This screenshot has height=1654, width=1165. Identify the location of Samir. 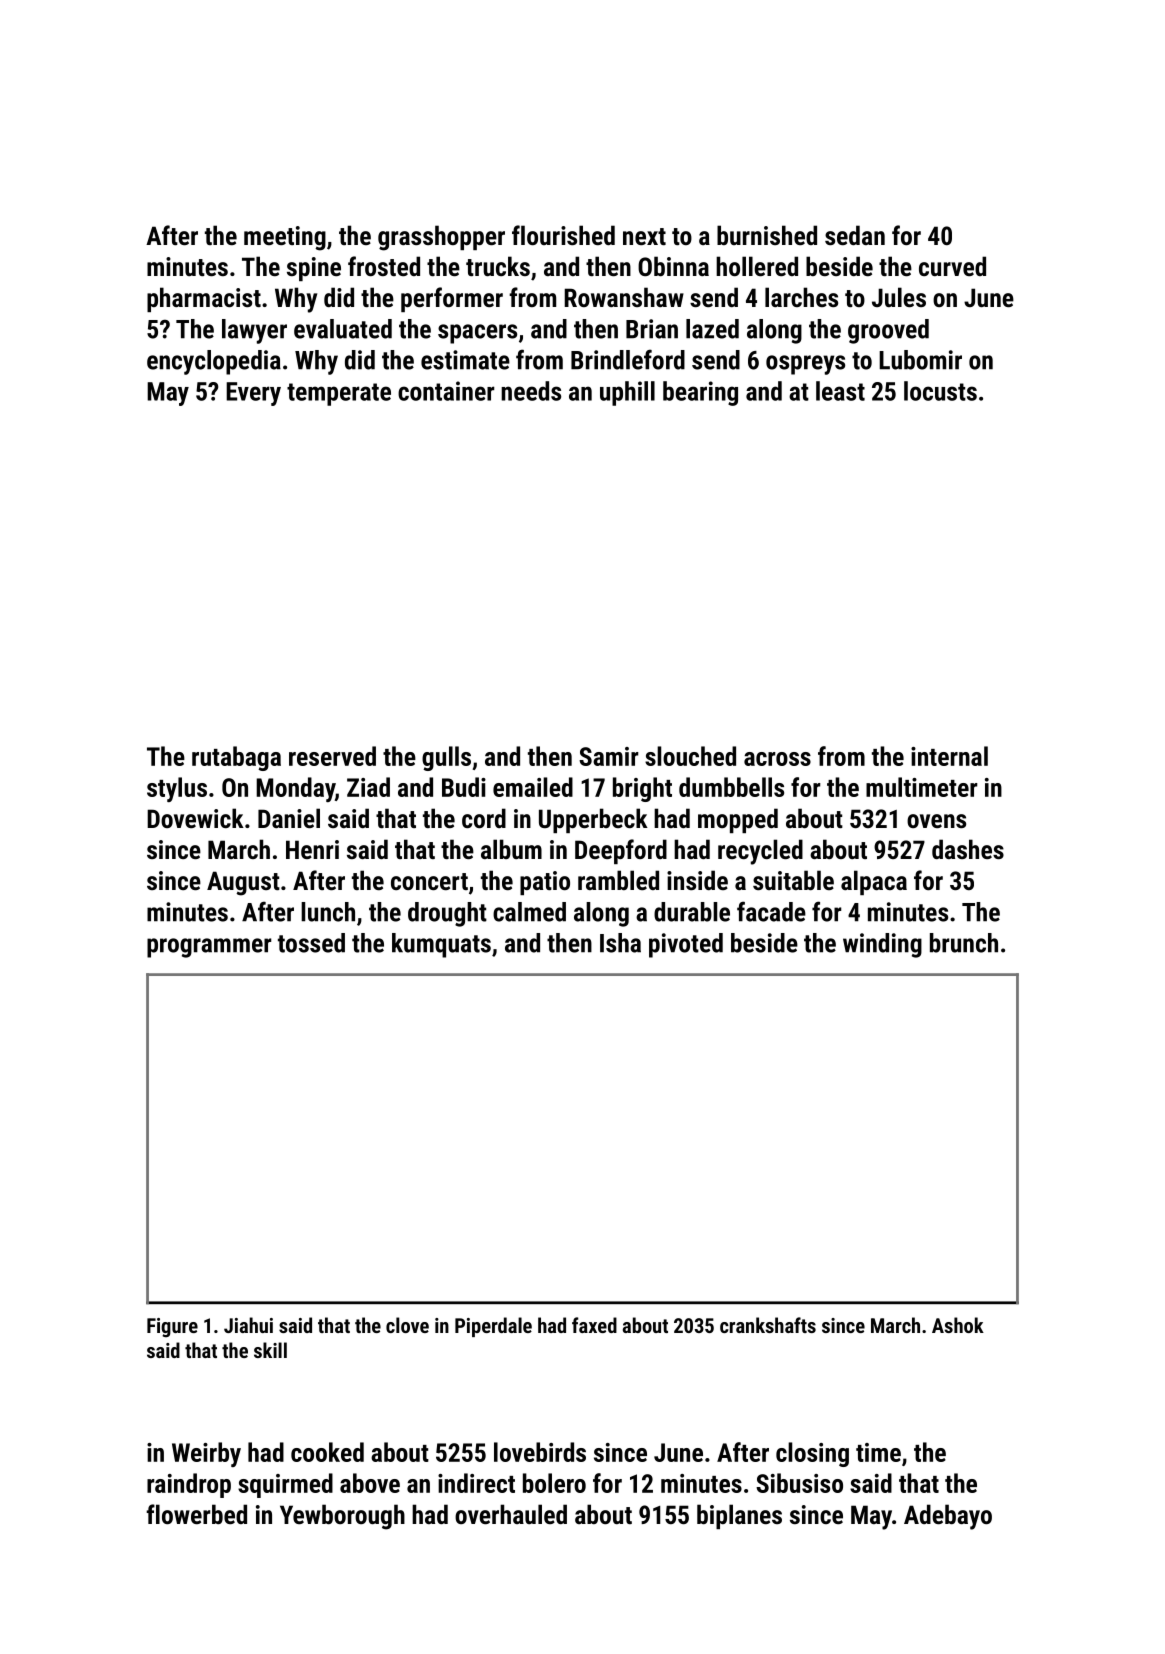
(609, 756).
